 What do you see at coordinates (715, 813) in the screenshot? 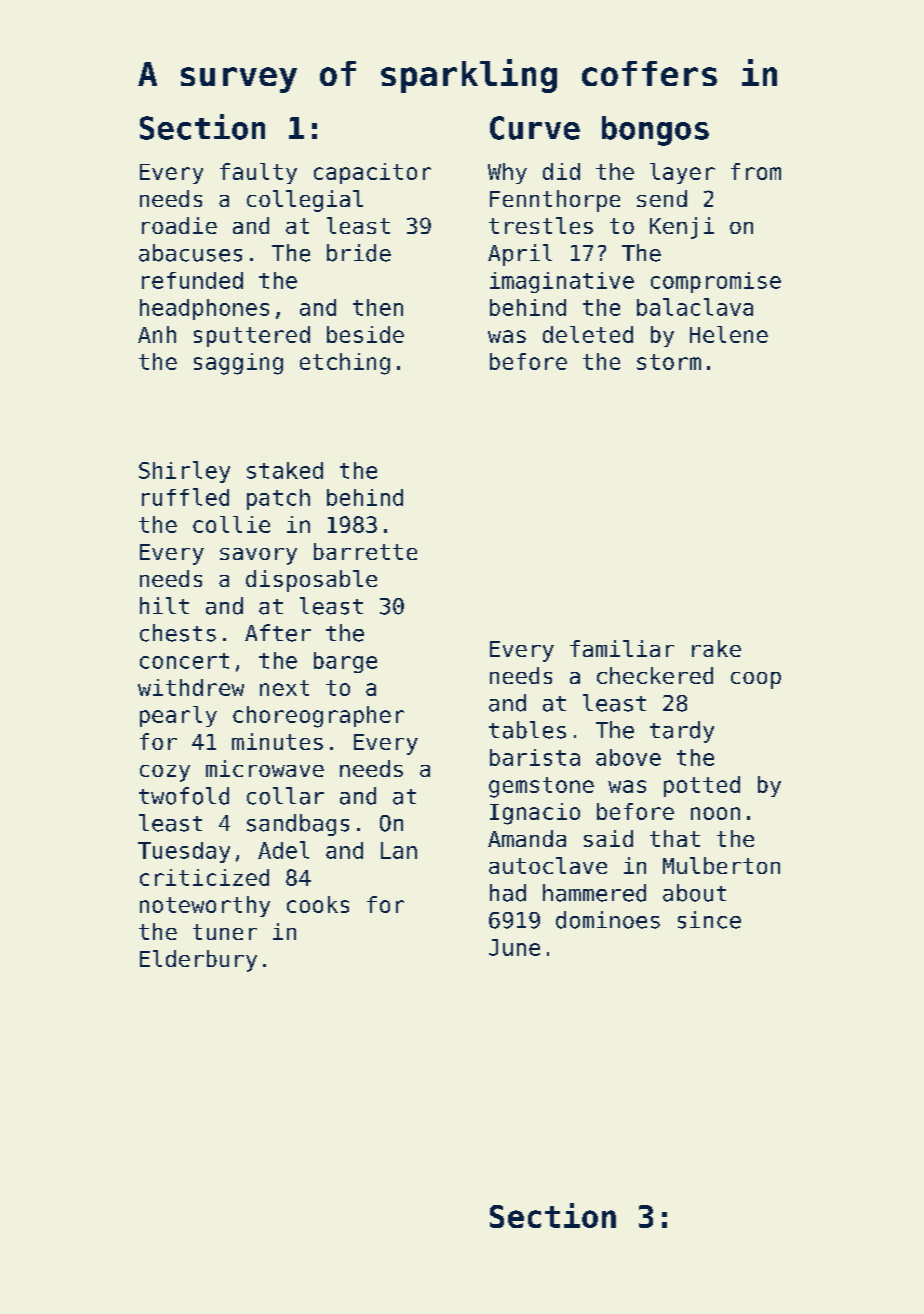
I see `noon` at bounding box center [715, 813].
